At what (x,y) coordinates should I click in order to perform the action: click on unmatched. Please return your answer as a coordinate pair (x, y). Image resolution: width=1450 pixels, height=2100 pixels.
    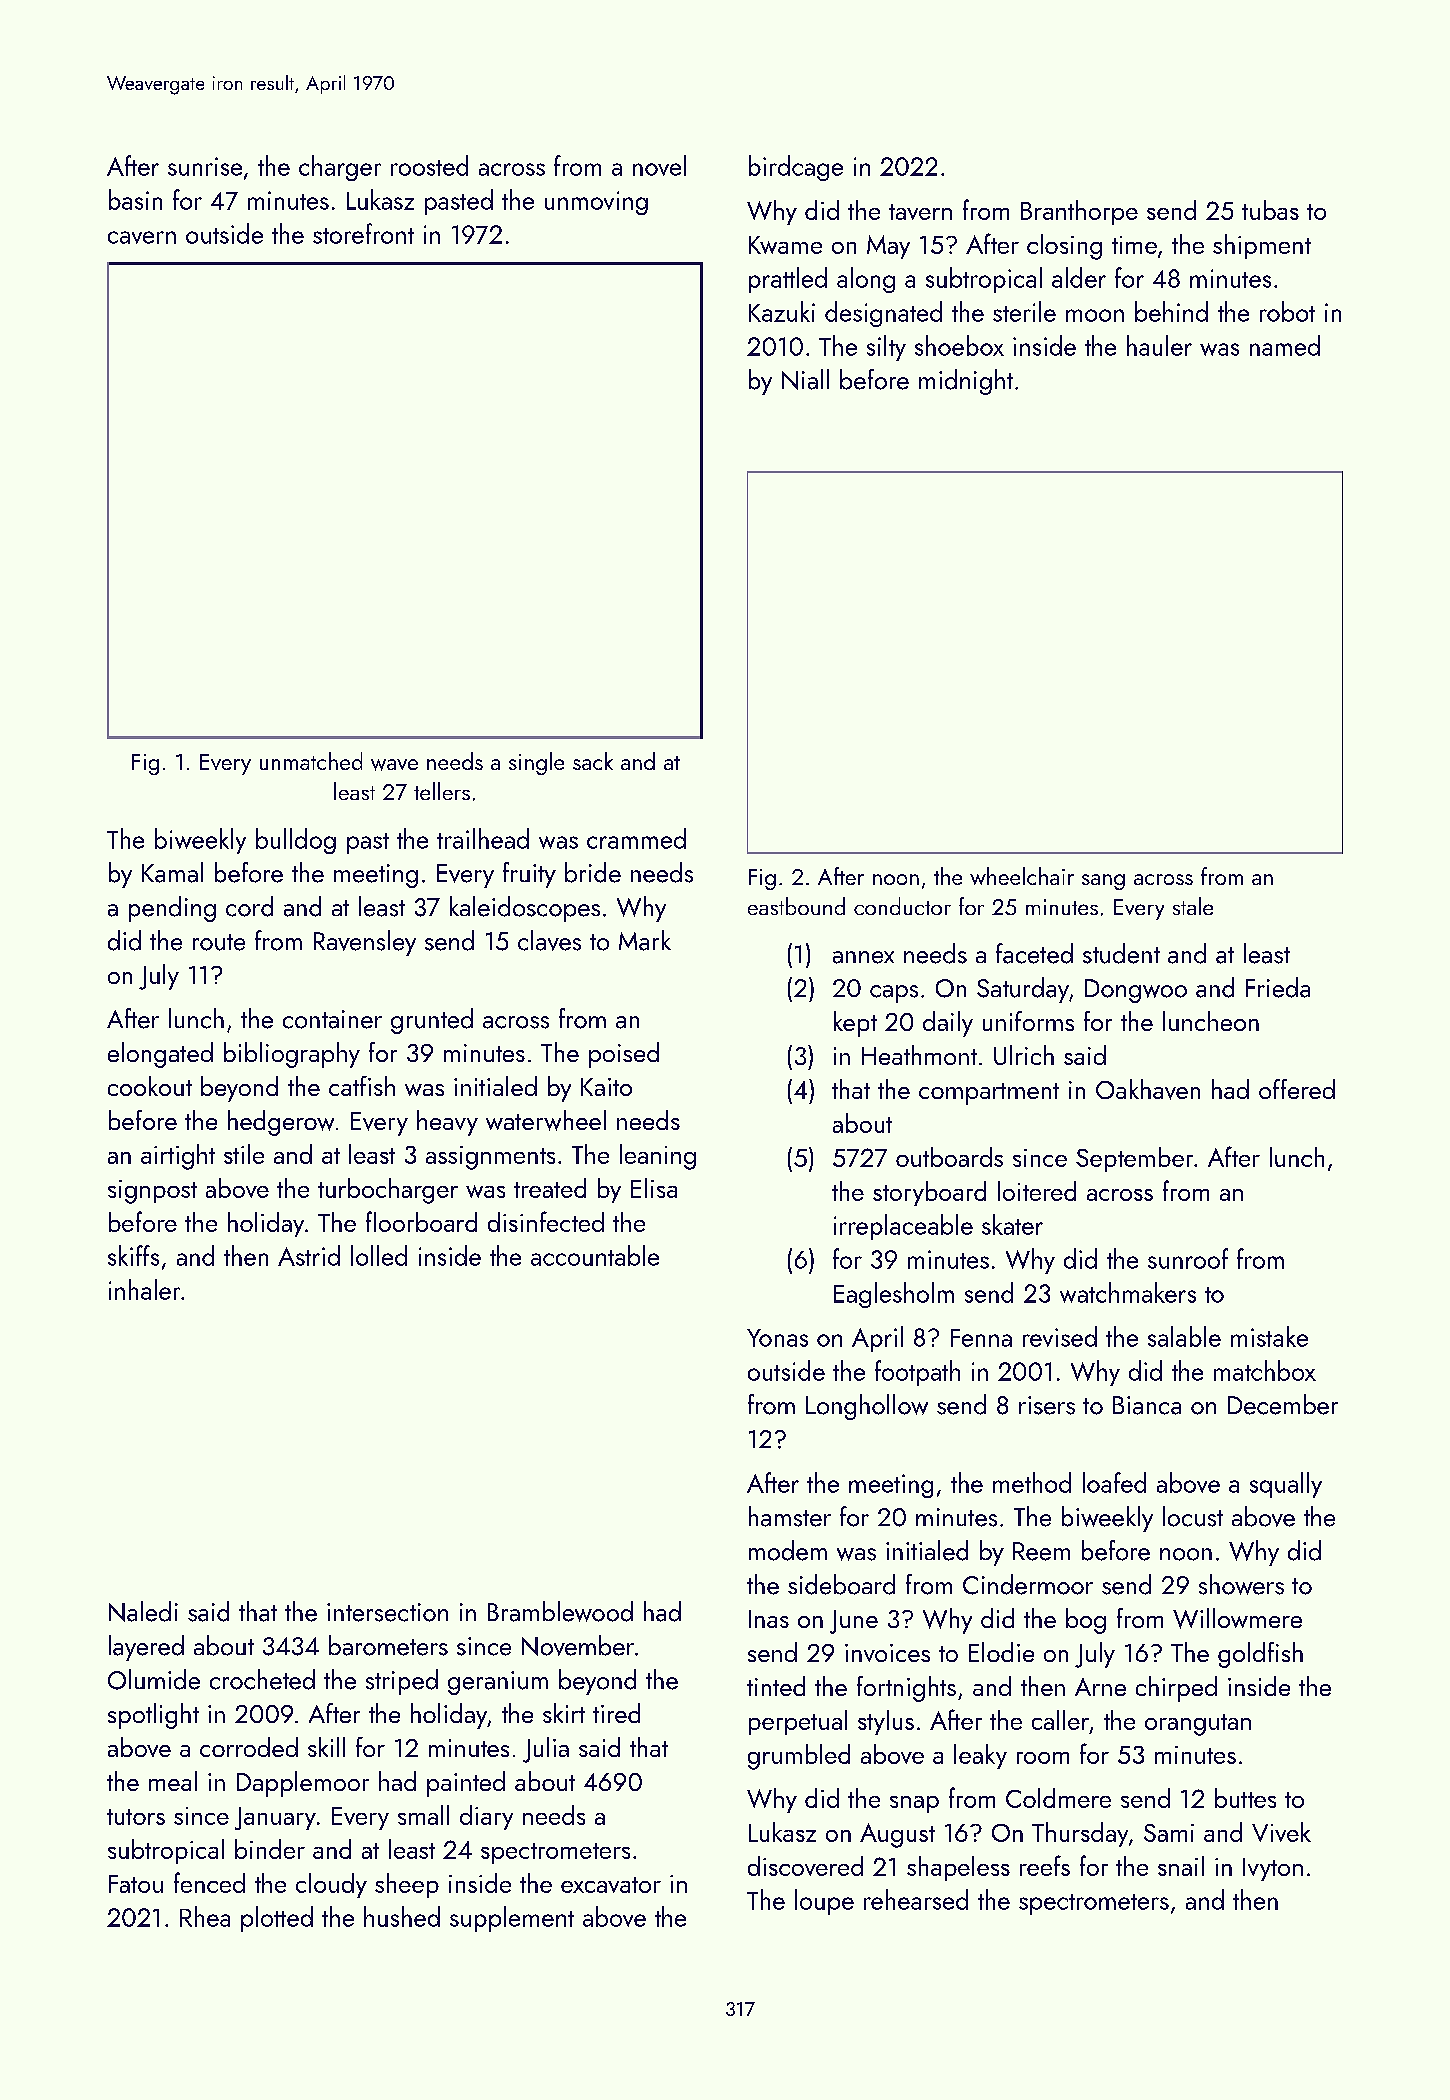
    Looking at the image, I should click on (311, 761).
